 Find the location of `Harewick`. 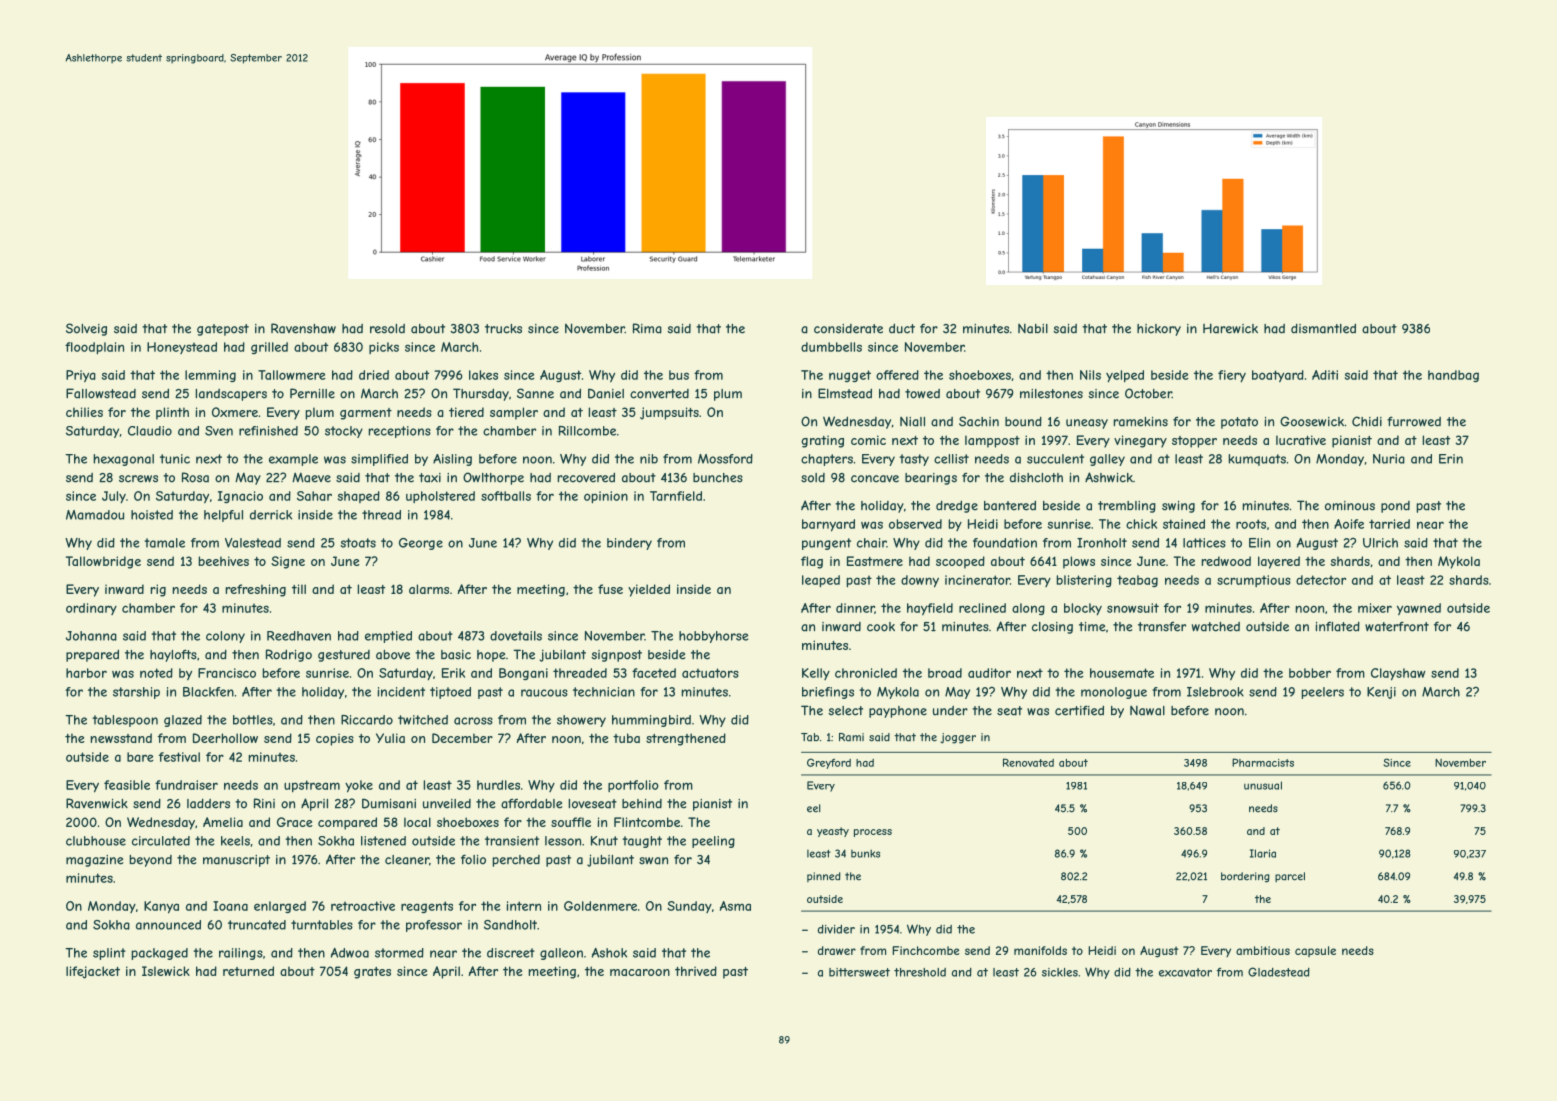

Harewick is located at coordinates (1230, 328).
